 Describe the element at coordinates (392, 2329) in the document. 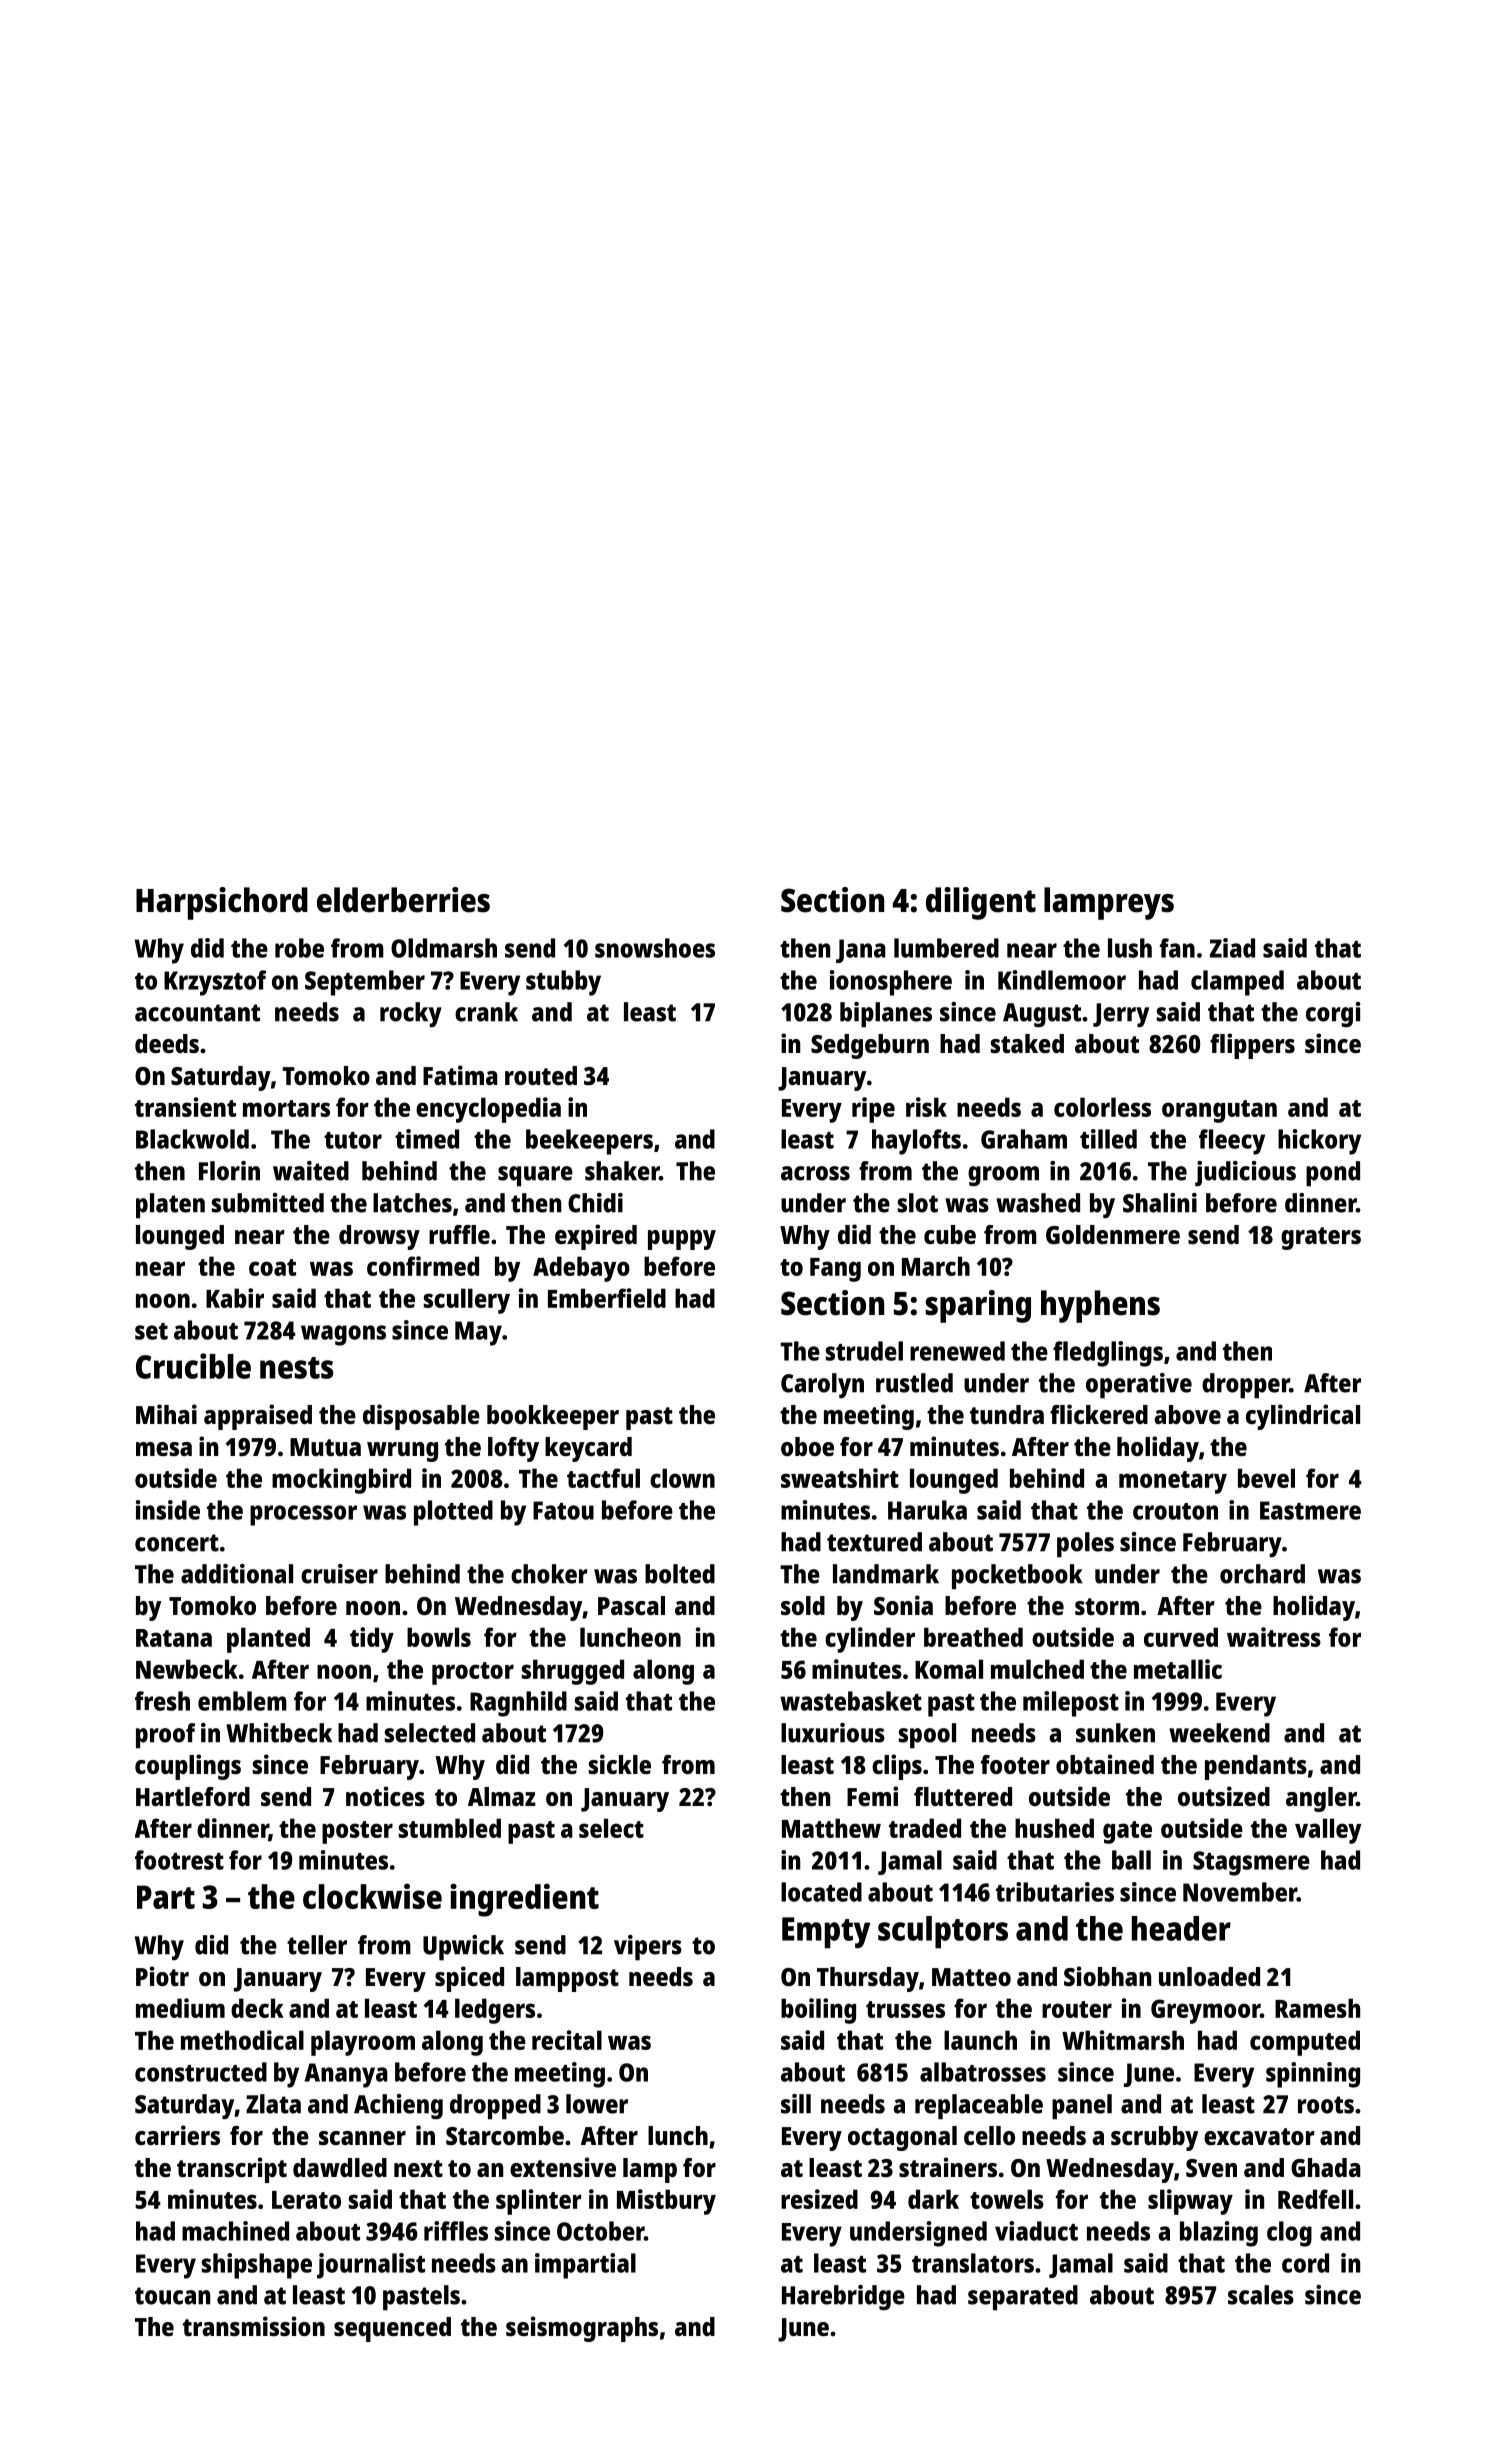

I see `sequenced` at that location.
